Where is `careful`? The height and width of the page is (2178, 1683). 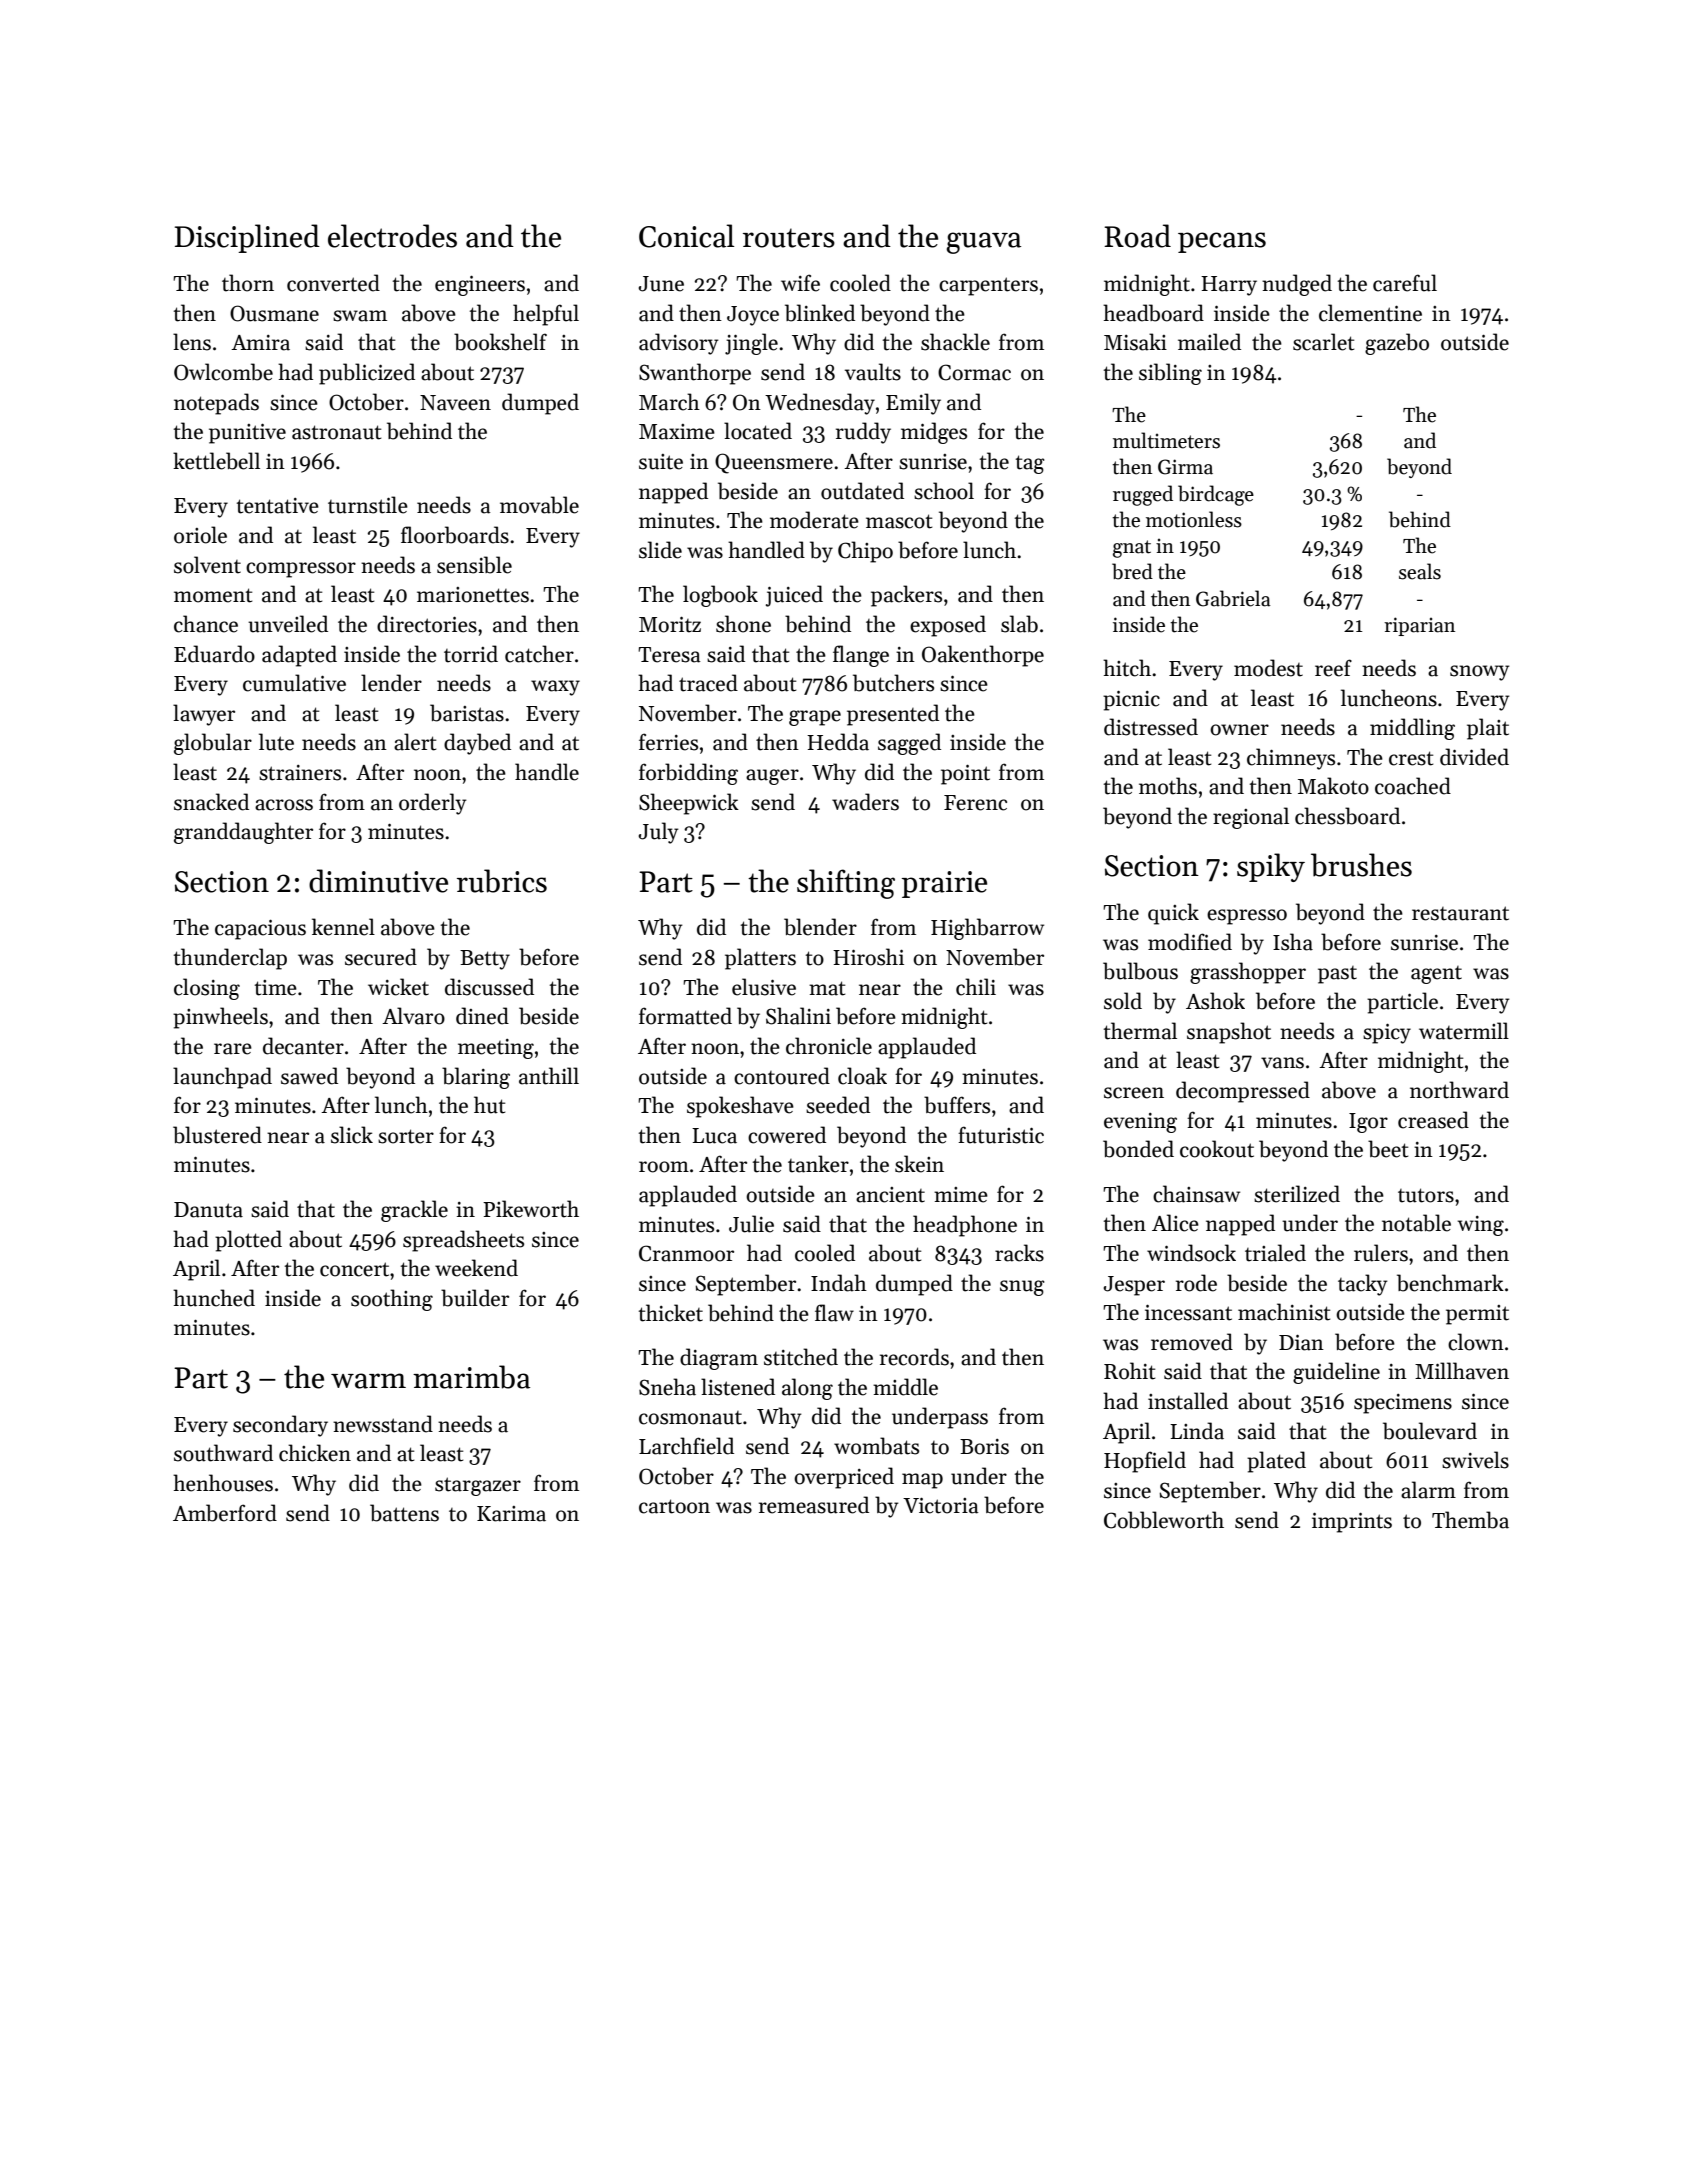
careful is located at coordinates (1405, 283).
